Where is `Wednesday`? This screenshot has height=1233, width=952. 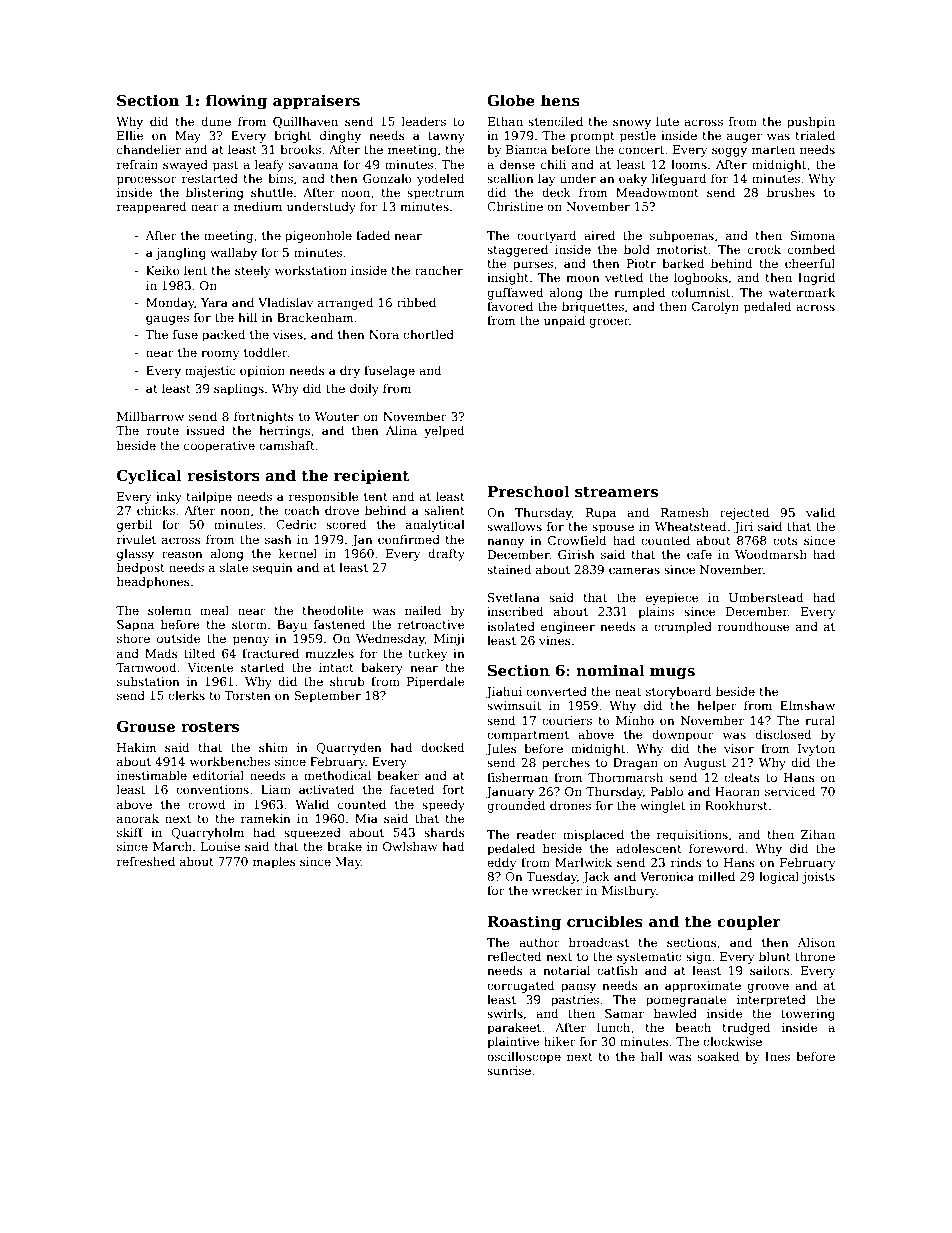
Wednesday is located at coordinates (390, 639).
